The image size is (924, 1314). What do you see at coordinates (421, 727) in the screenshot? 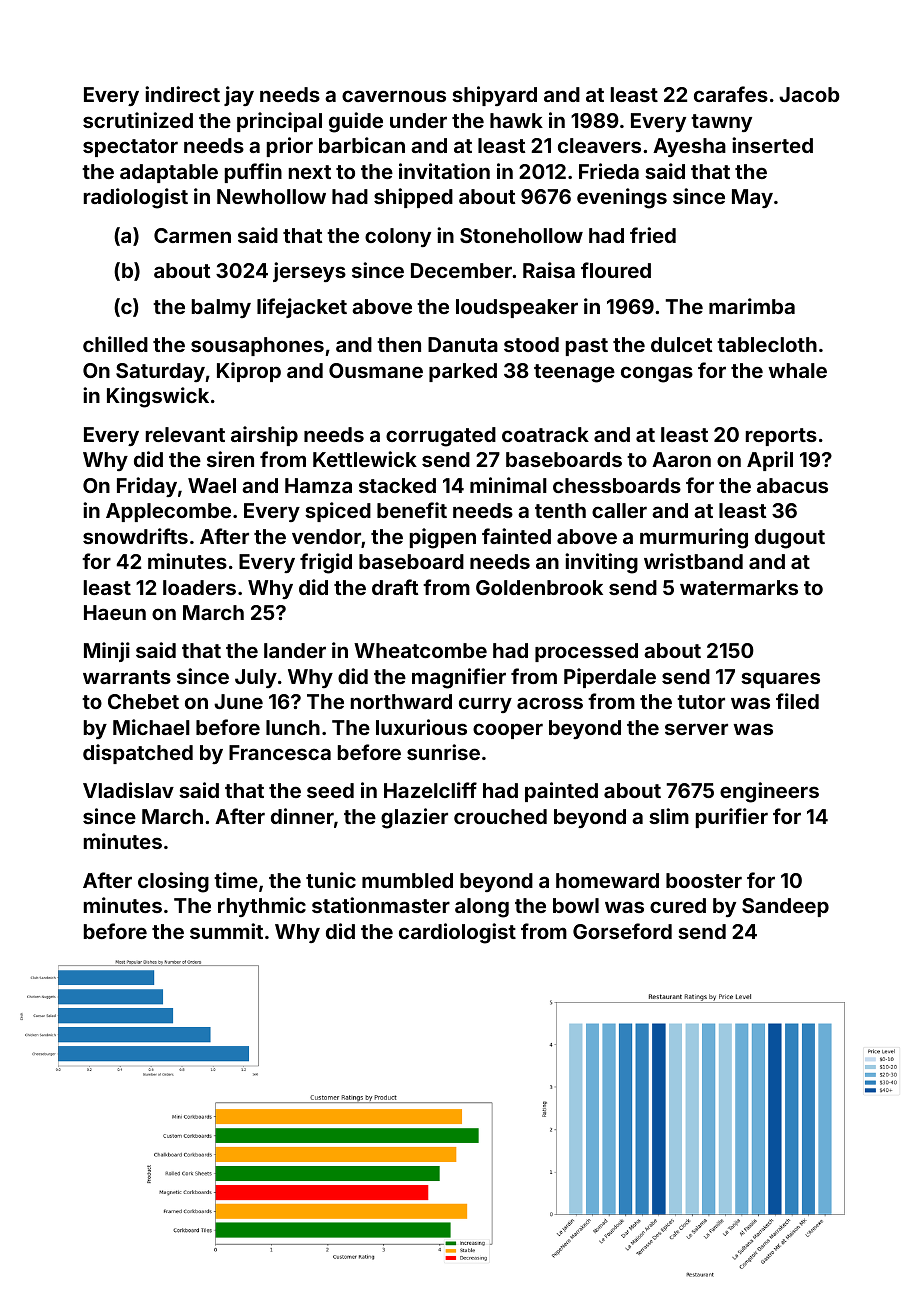
I see `luxurious` at bounding box center [421, 727].
